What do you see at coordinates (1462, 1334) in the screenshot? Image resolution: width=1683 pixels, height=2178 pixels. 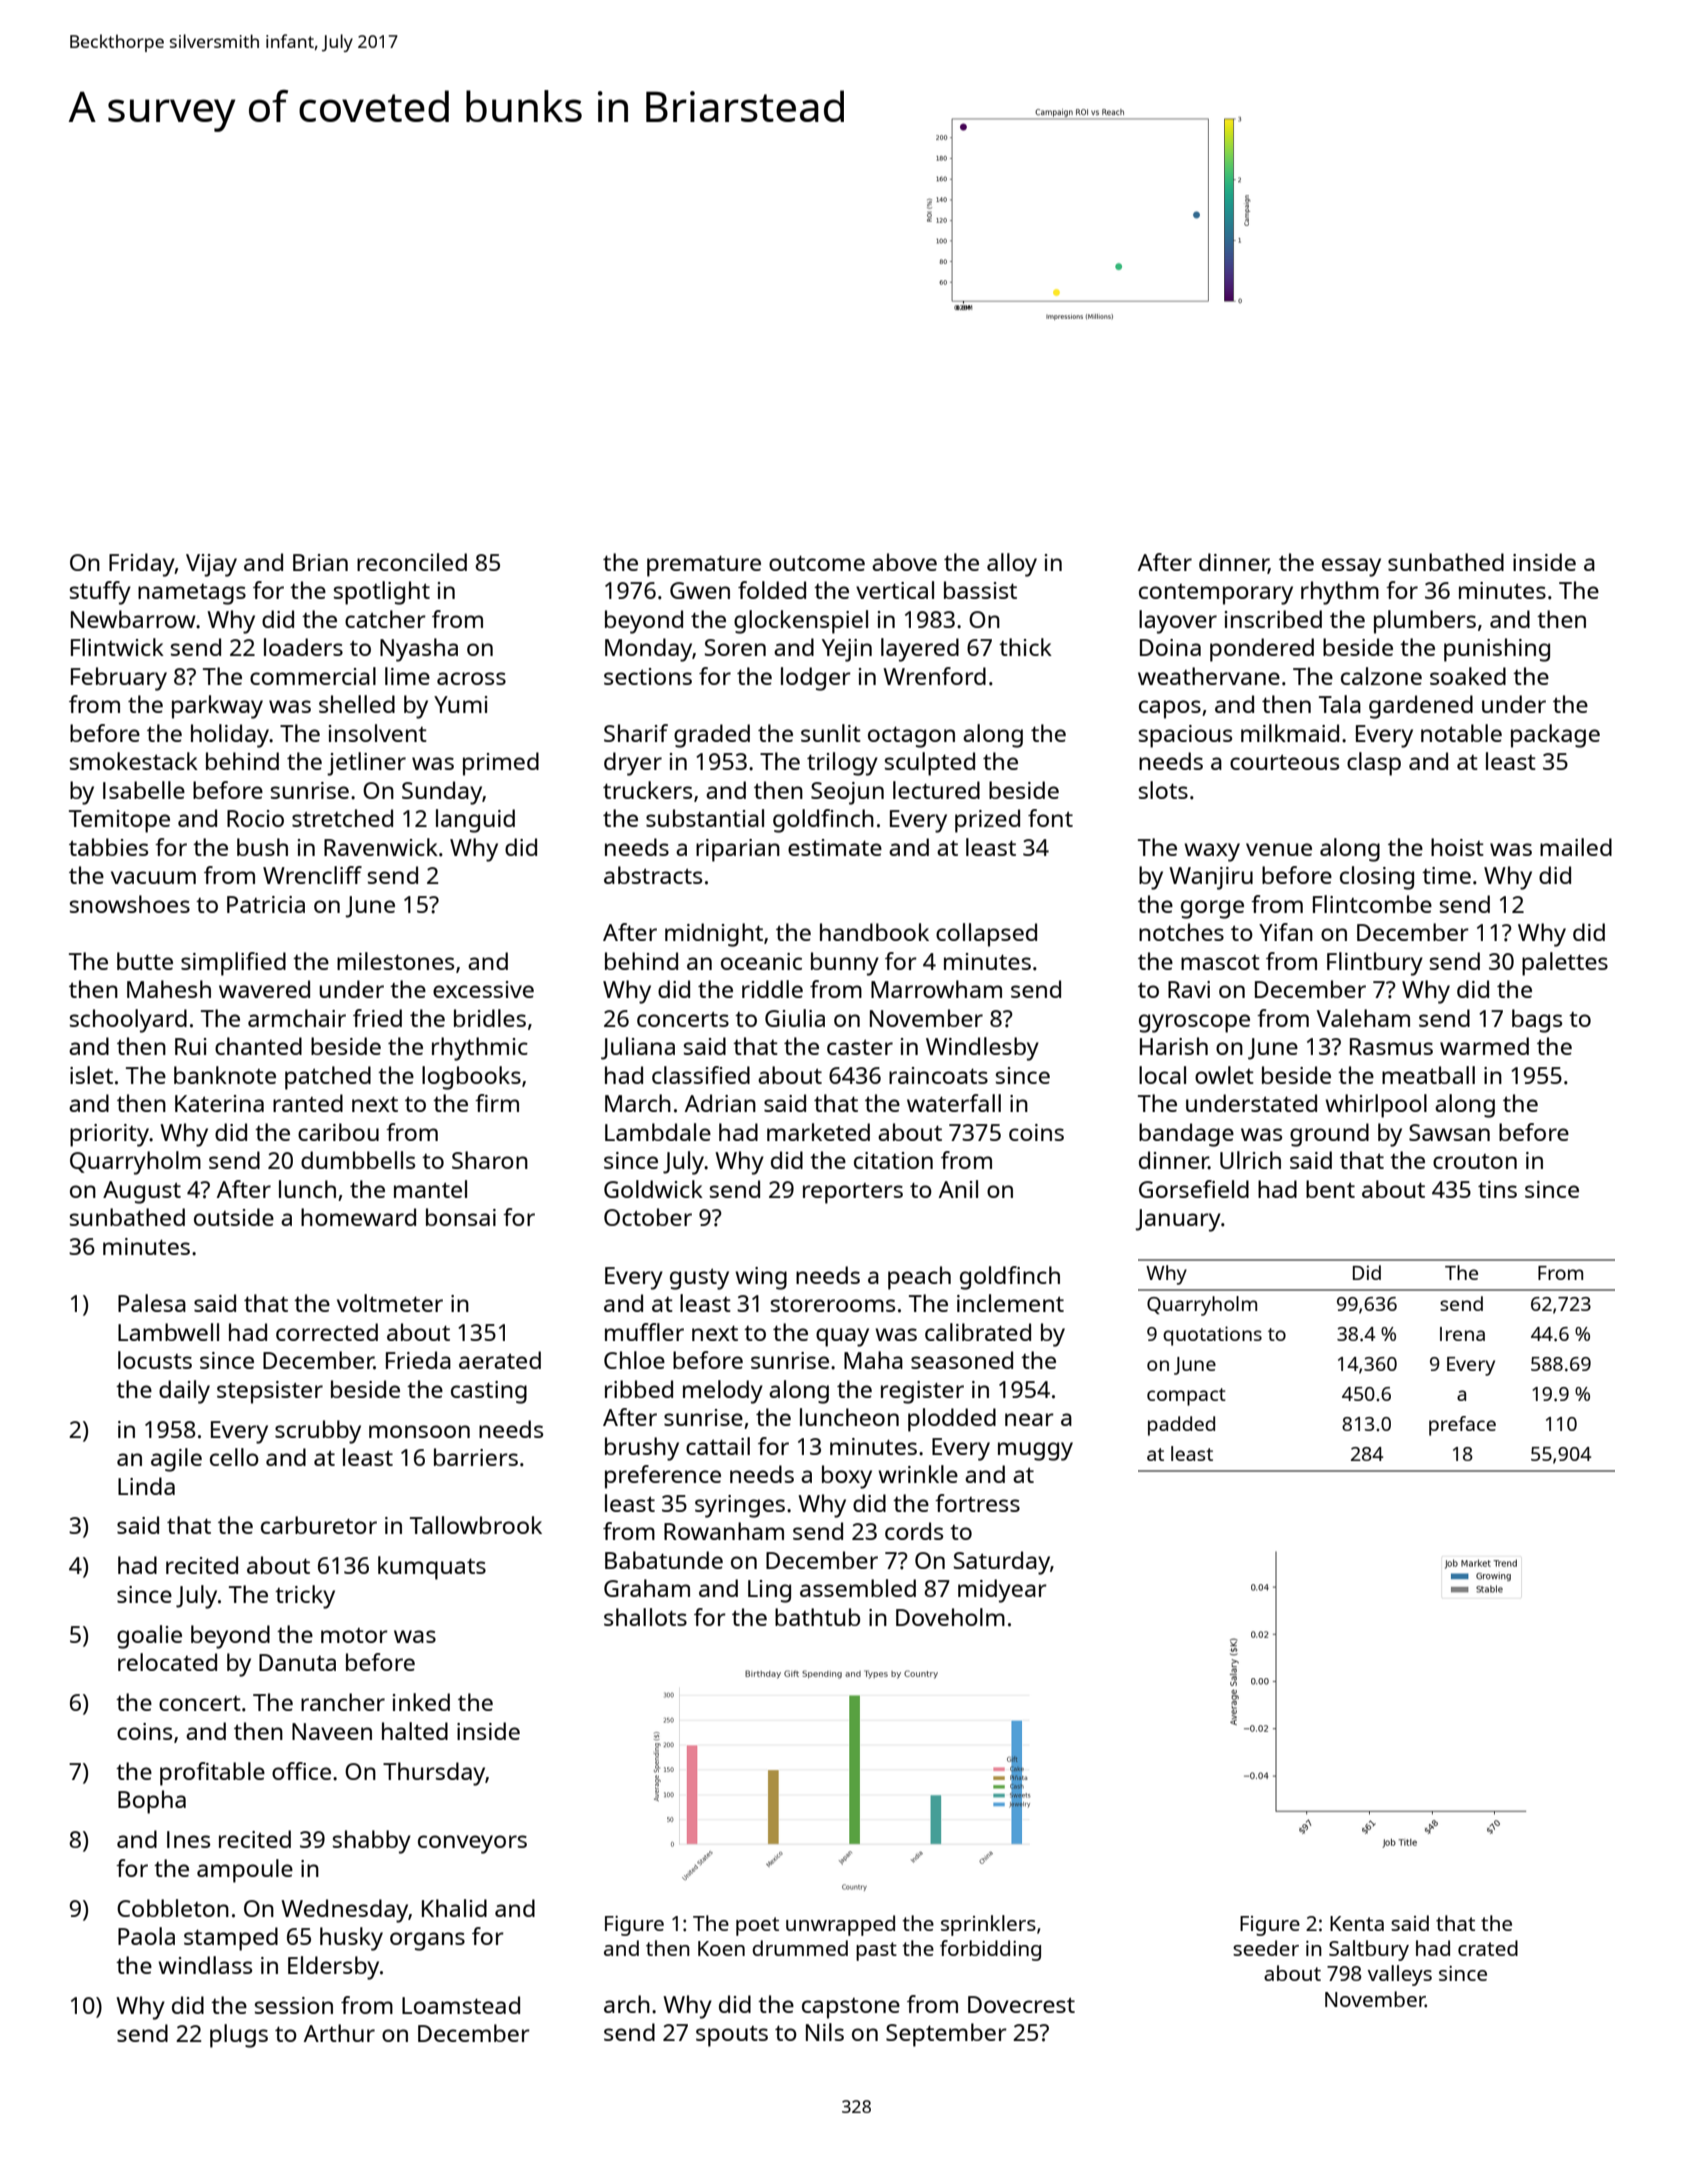 I see `Irena` at bounding box center [1462, 1334].
